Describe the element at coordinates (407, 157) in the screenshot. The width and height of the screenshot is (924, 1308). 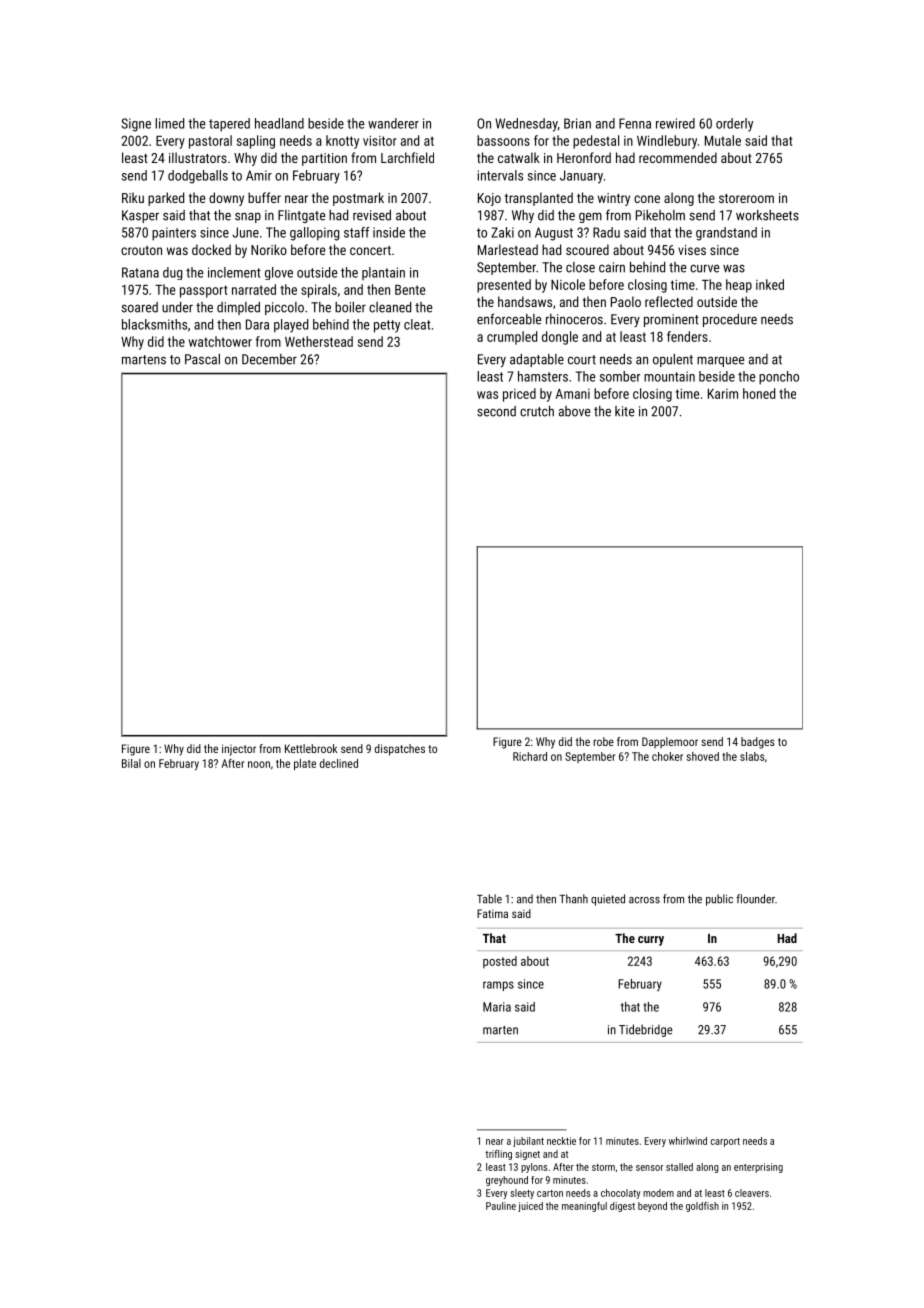
I see `Larchfield` at that location.
